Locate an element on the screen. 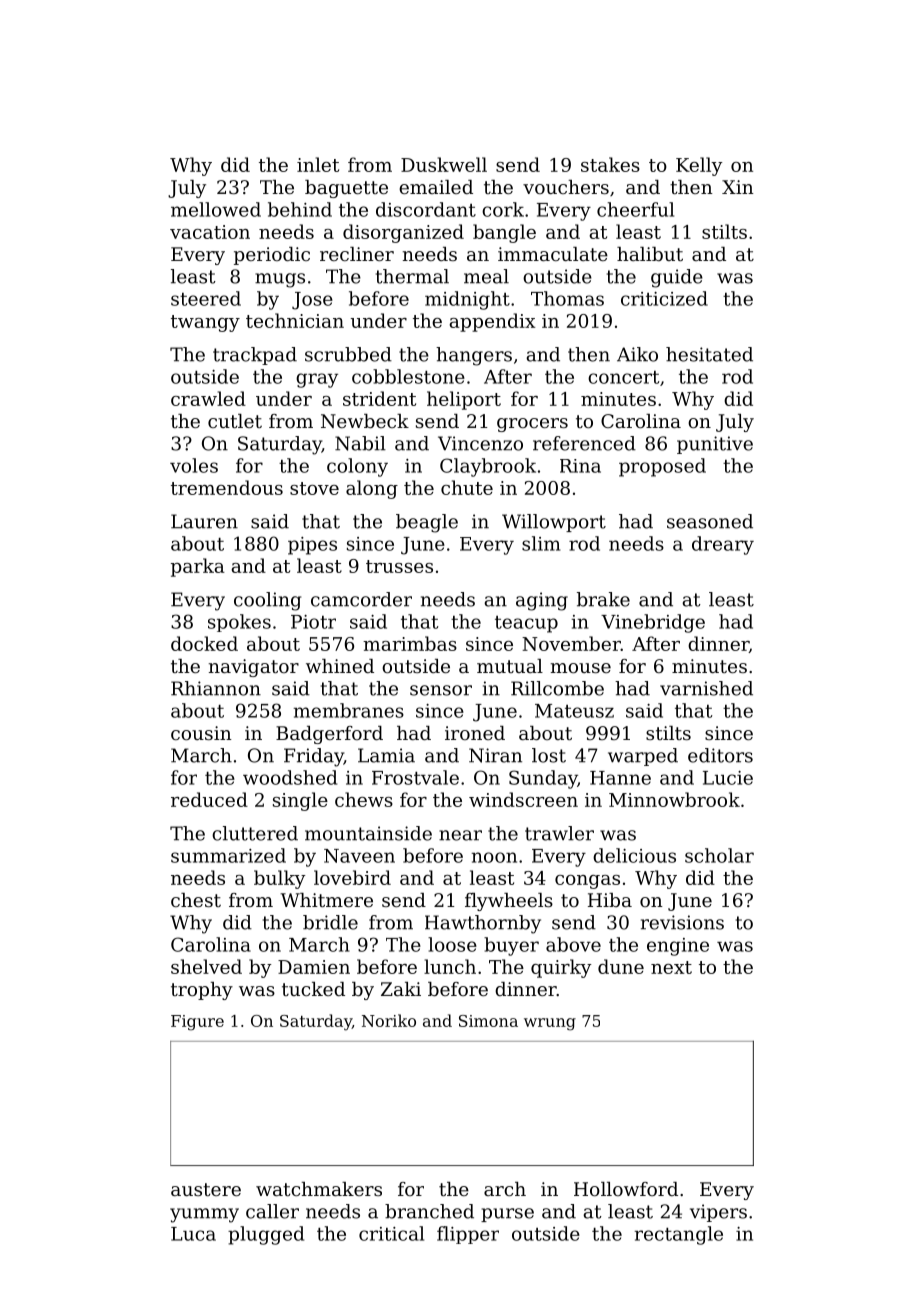 The image size is (924, 1311). Luca is located at coordinates (193, 1234).
